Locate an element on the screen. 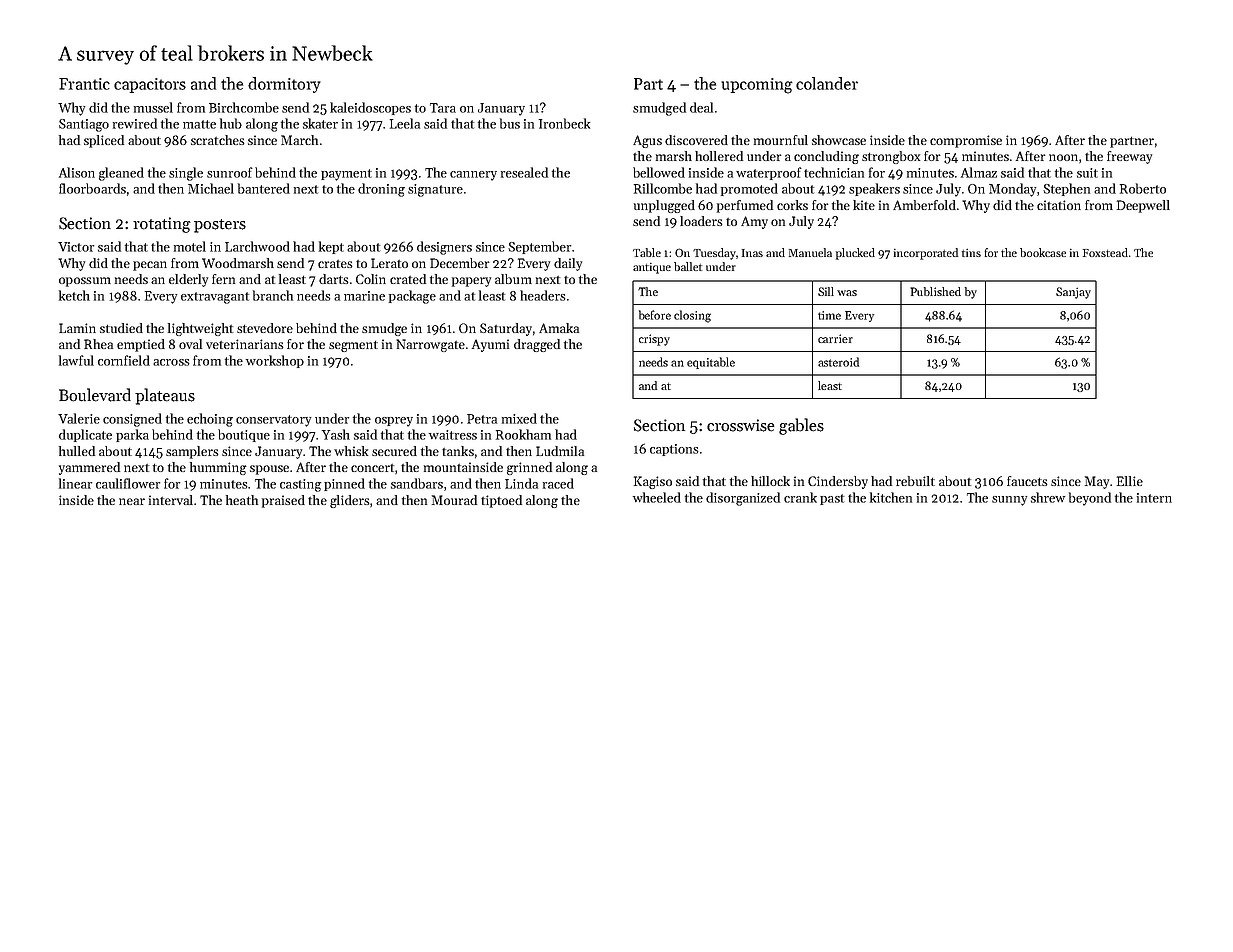  hub is located at coordinates (231, 123).
